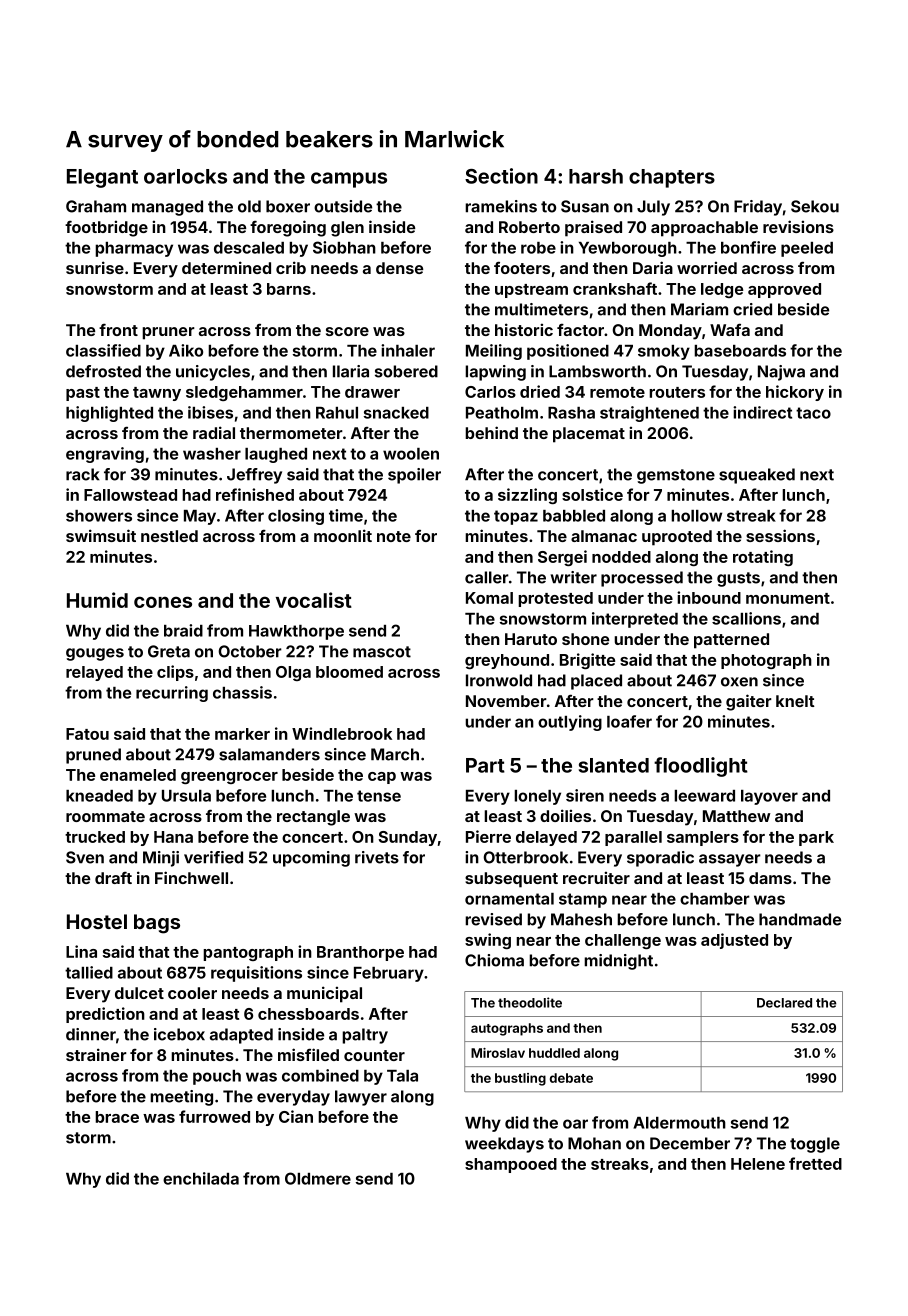 This image has width=908, height=1316. What do you see at coordinates (574, 577) in the image?
I see `writer` at bounding box center [574, 577].
